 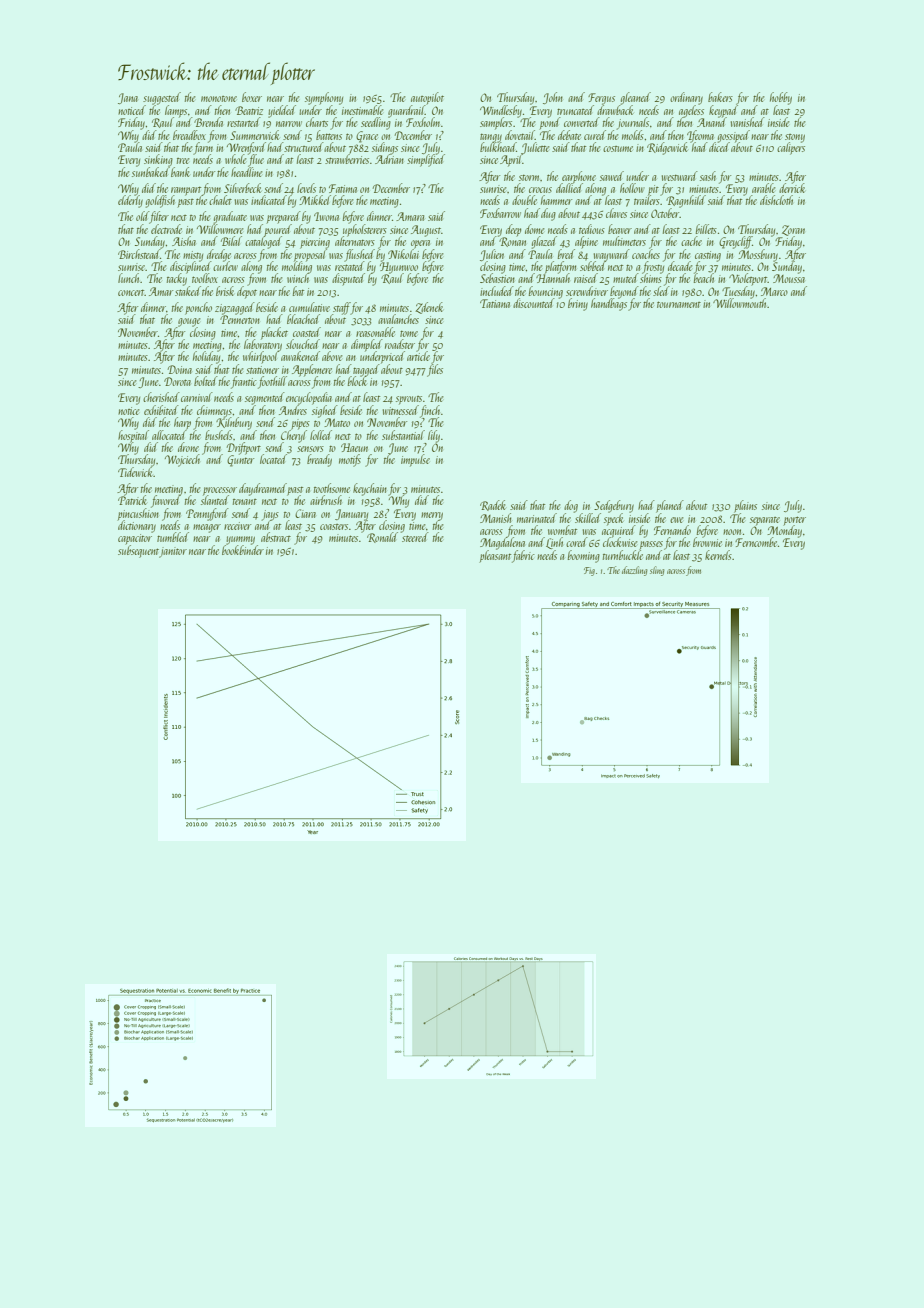 What do you see at coordinates (781, 98) in the document?
I see `hobby` at bounding box center [781, 98].
